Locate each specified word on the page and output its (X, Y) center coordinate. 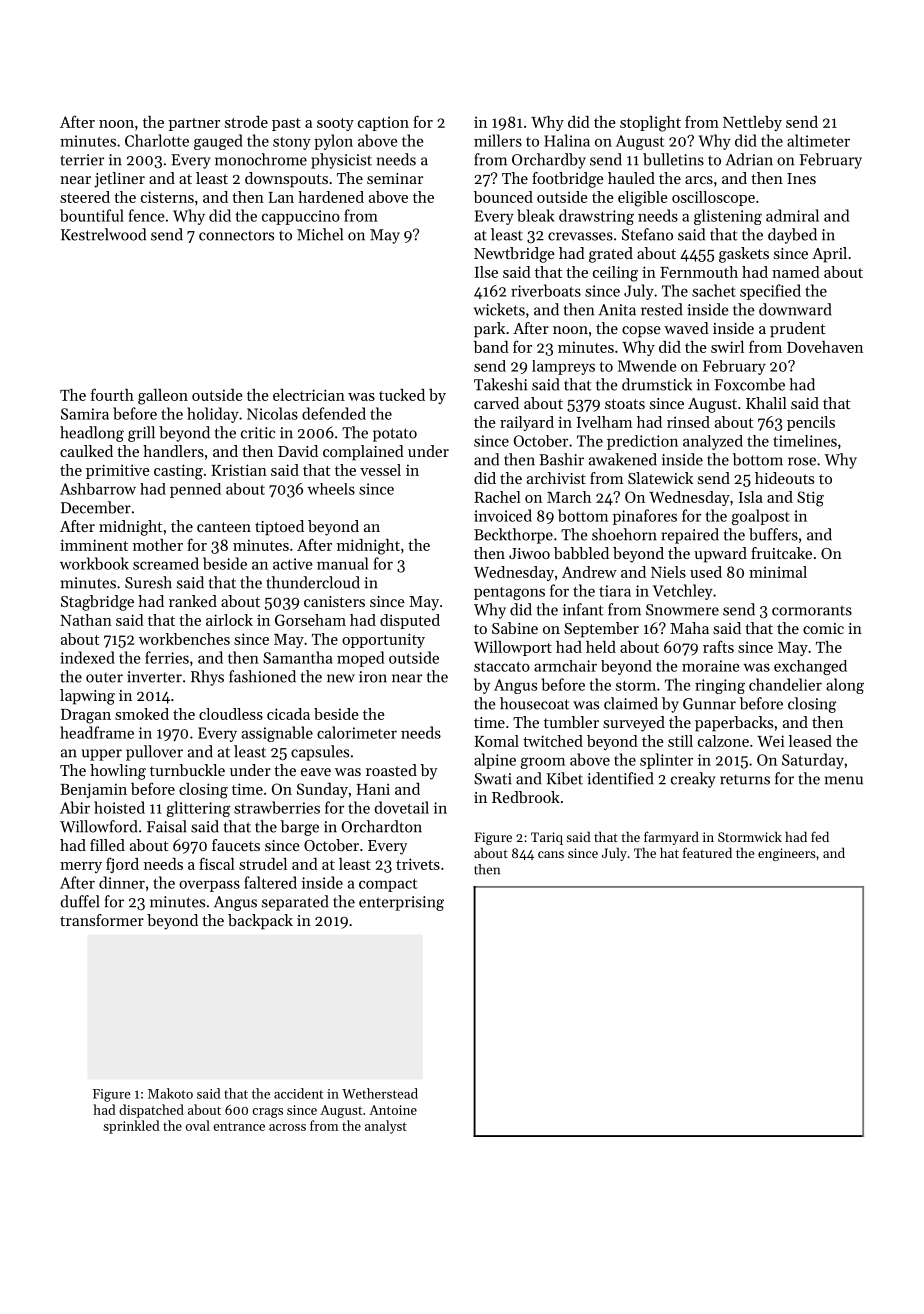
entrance (239, 1126)
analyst (386, 1127)
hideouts (784, 478)
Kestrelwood (103, 234)
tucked (402, 395)
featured (707, 852)
